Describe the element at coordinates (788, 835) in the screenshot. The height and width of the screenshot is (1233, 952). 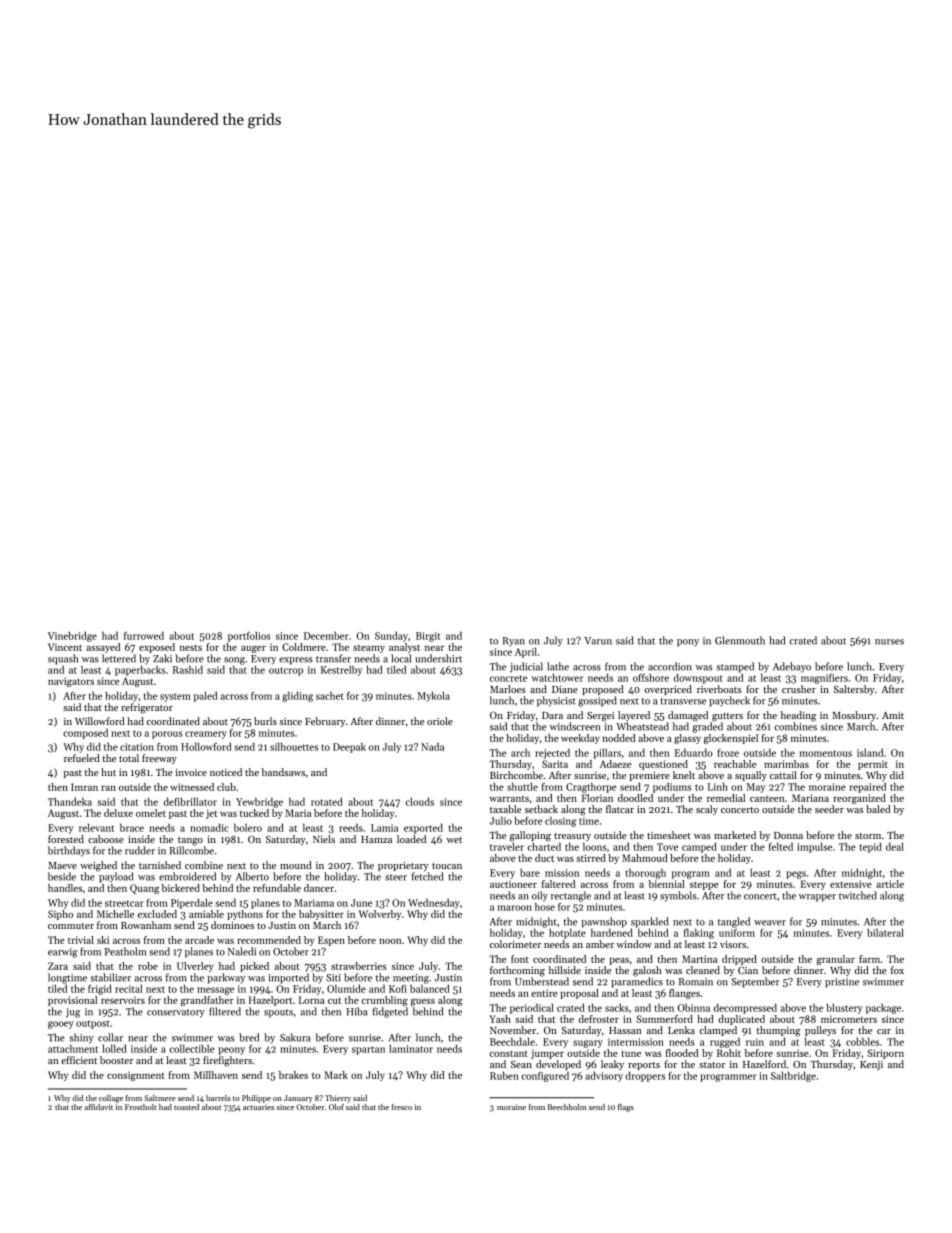
I see `Donna` at that location.
